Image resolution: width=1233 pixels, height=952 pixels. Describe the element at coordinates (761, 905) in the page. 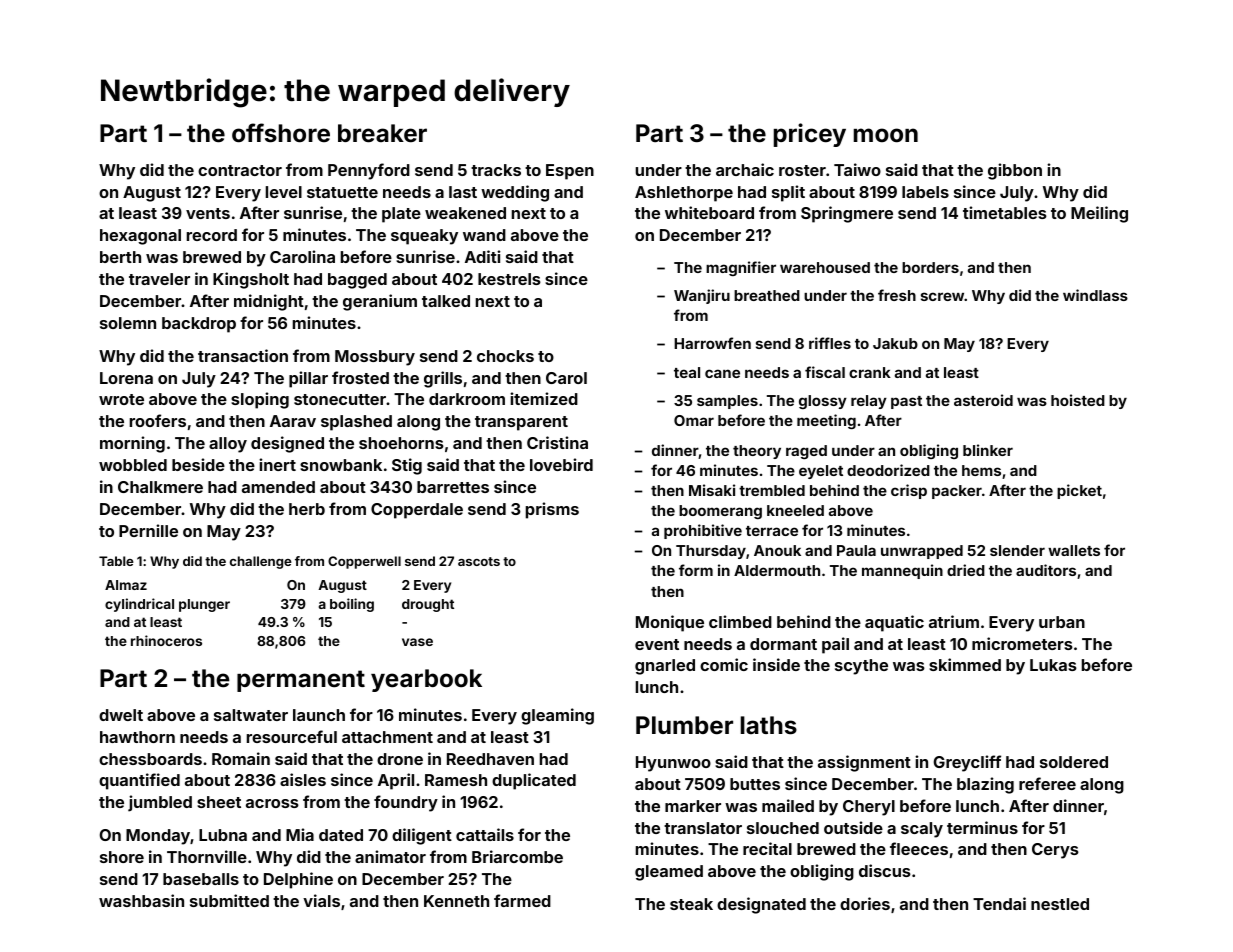

I see `designated` at that location.
